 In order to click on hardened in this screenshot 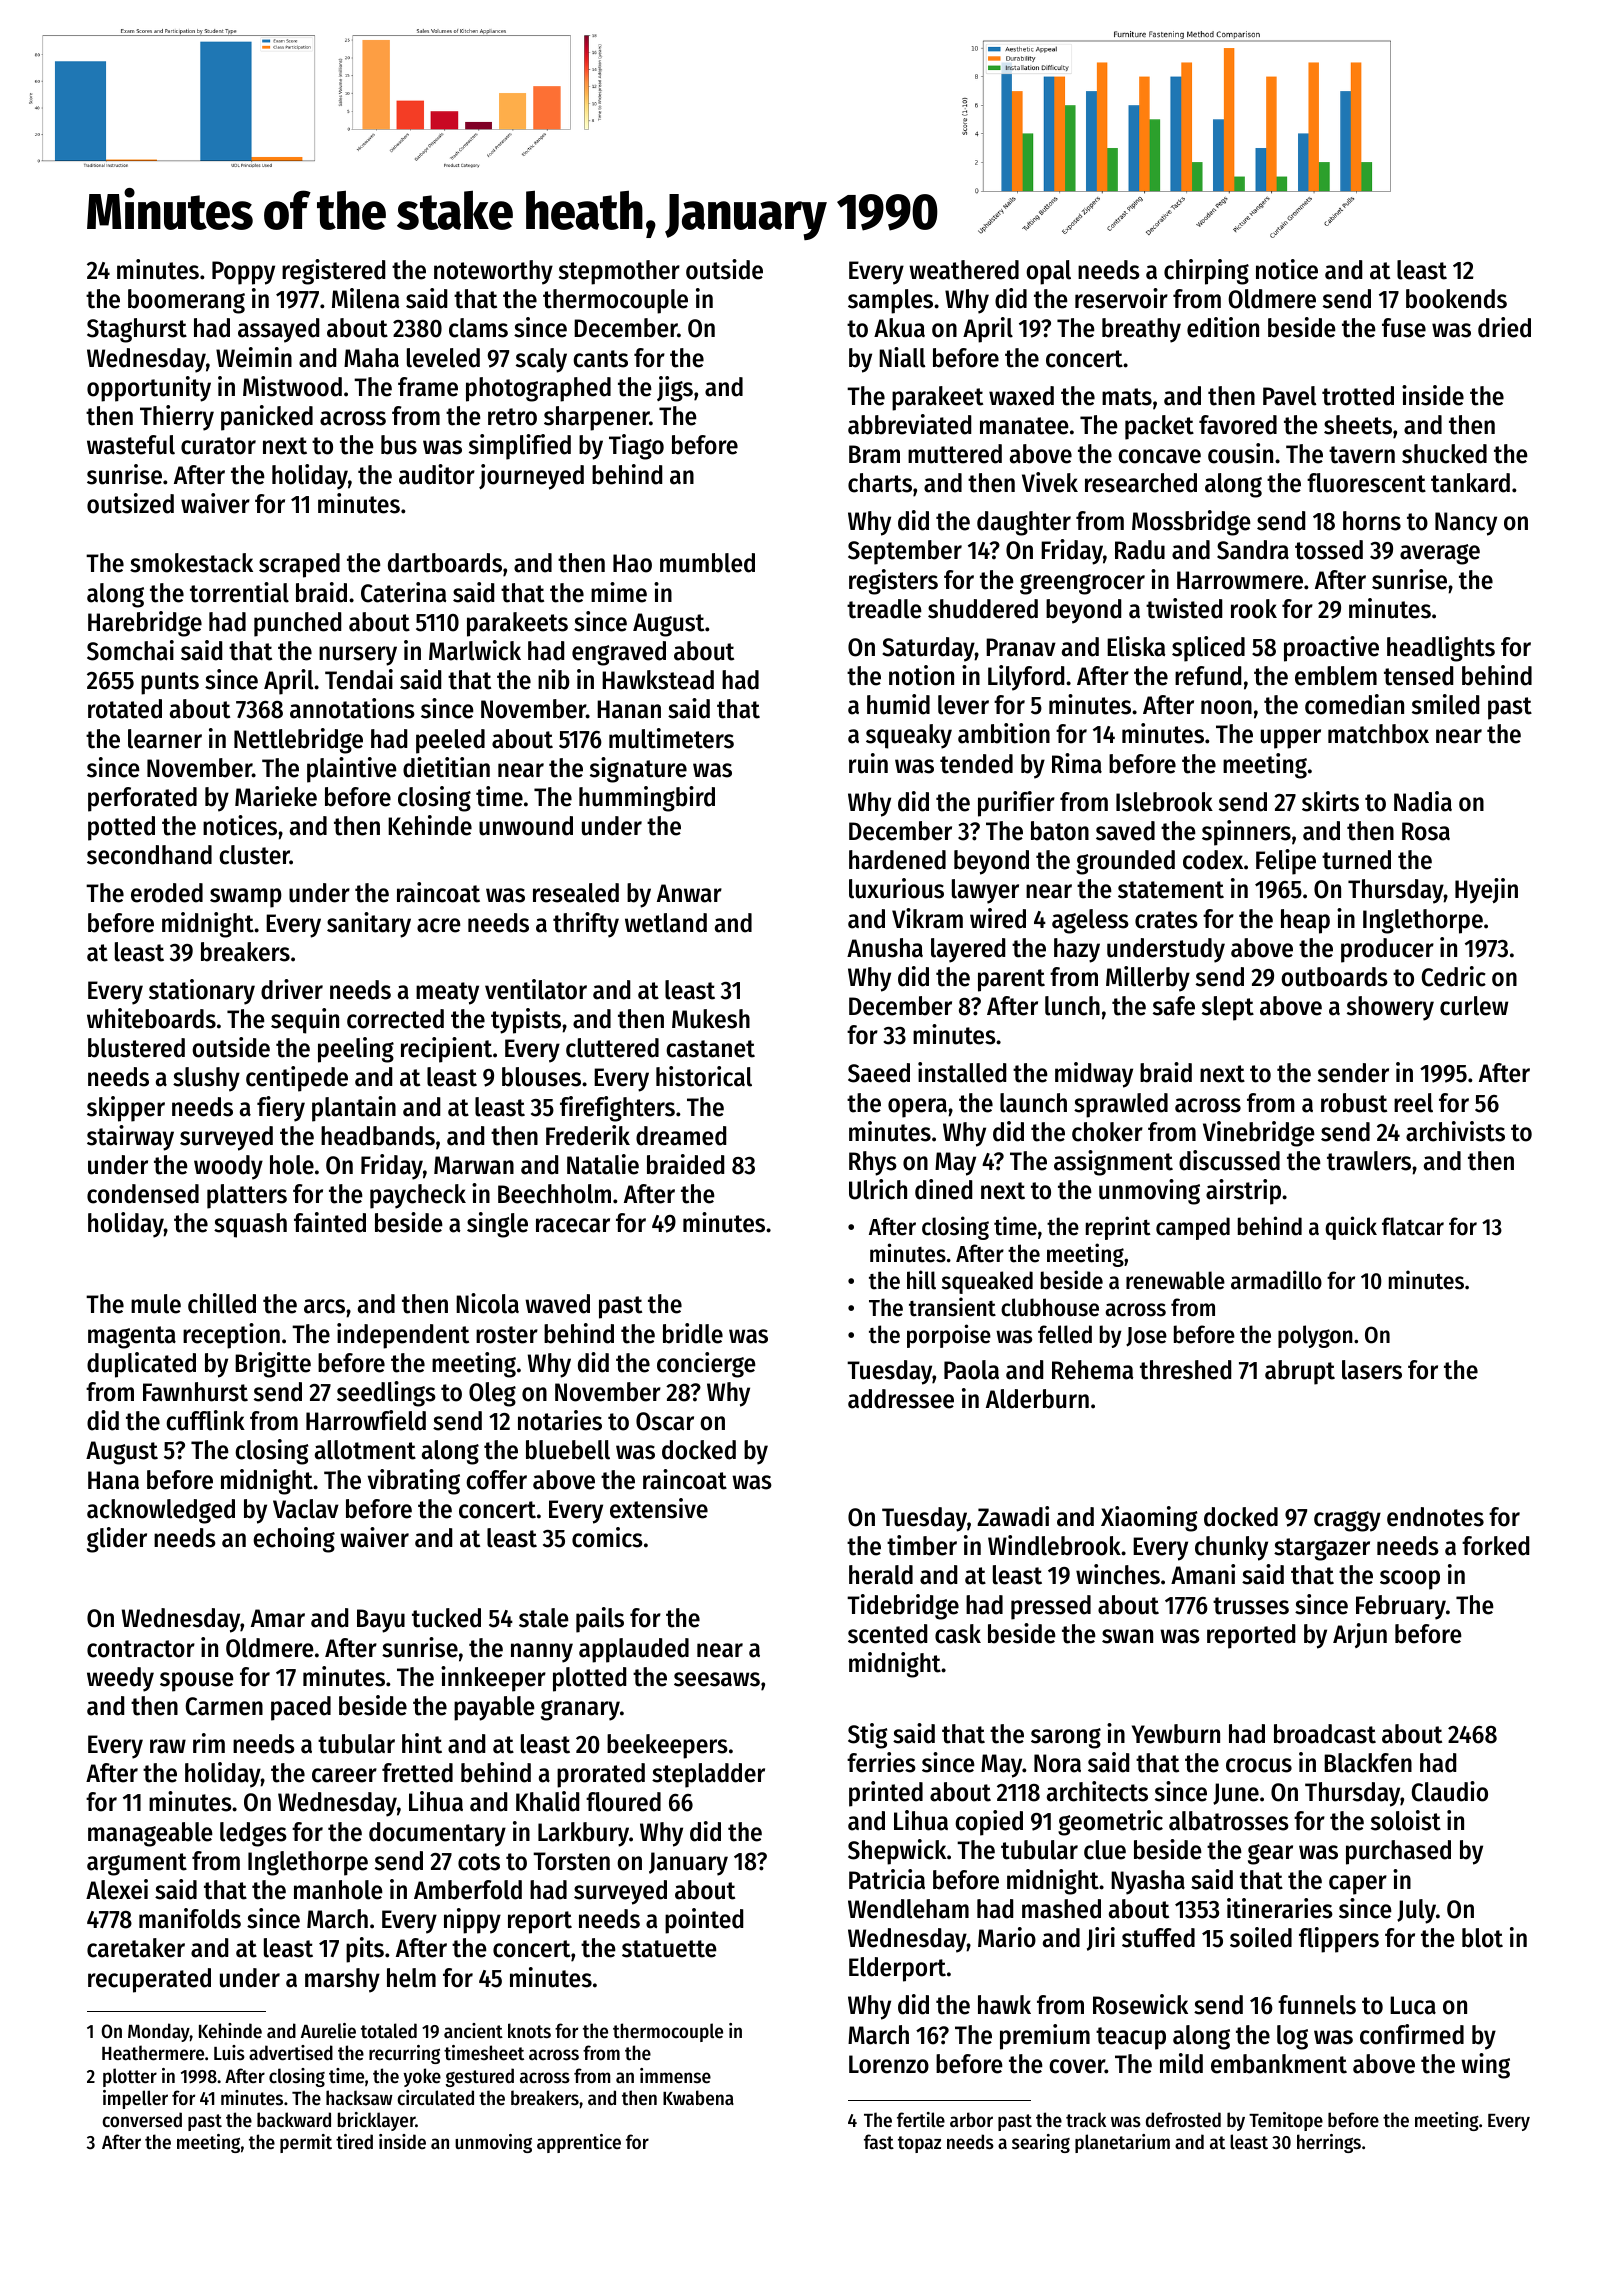, I will do `click(897, 860)`.
